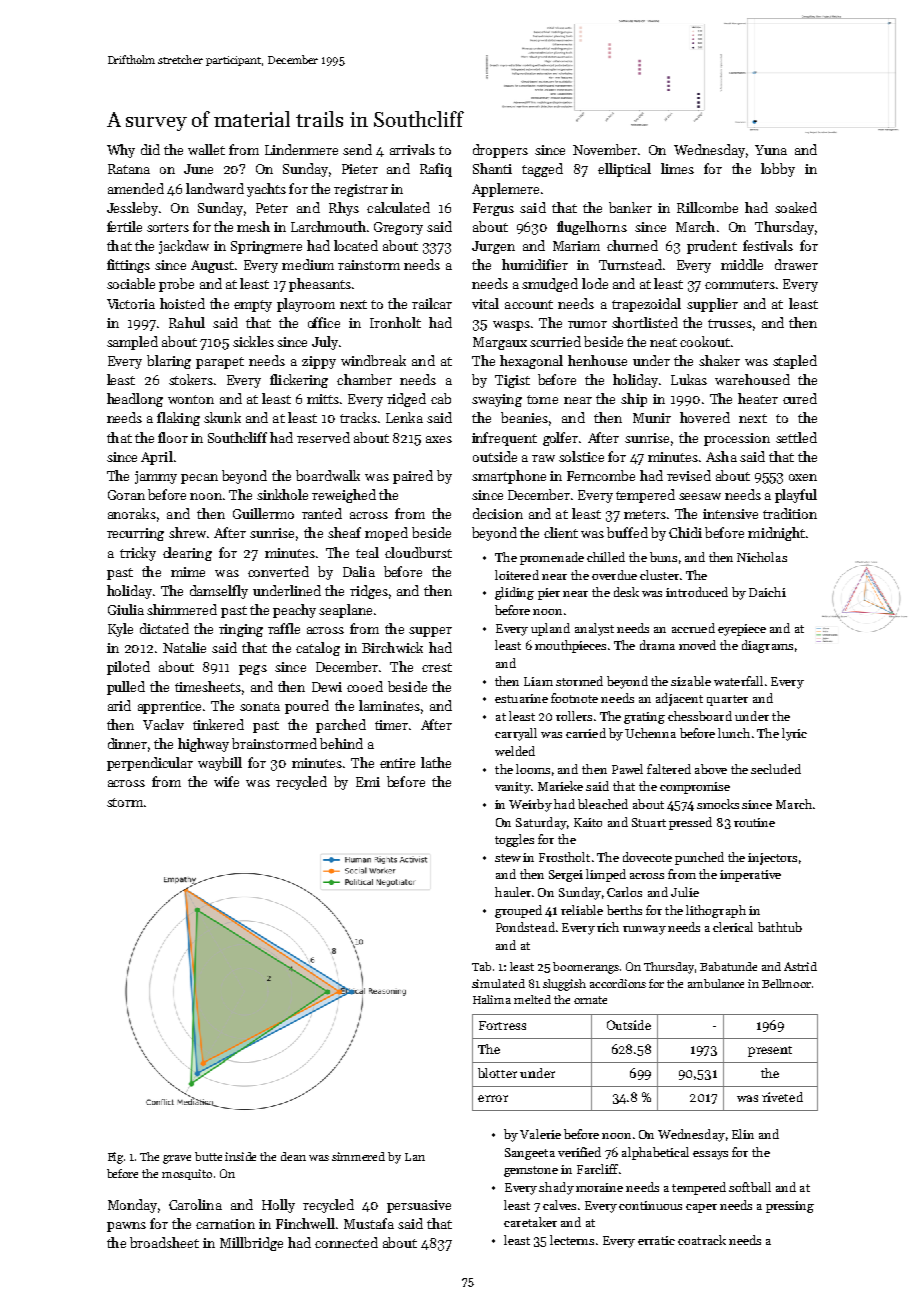  What do you see at coordinates (346, 1242) in the screenshot?
I see `connected` at bounding box center [346, 1242].
